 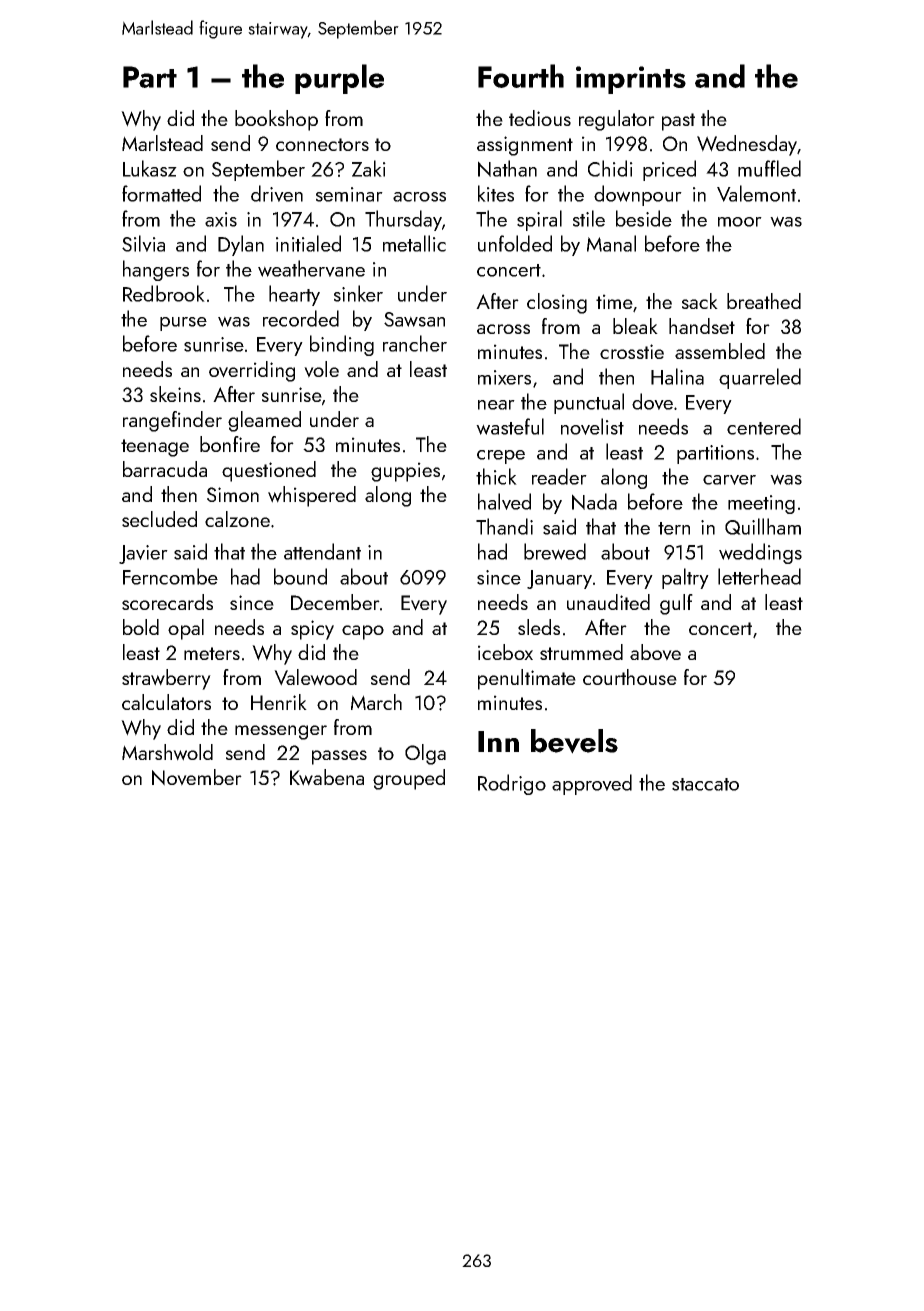 I want to click on skeins, so click(x=175, y=394).
